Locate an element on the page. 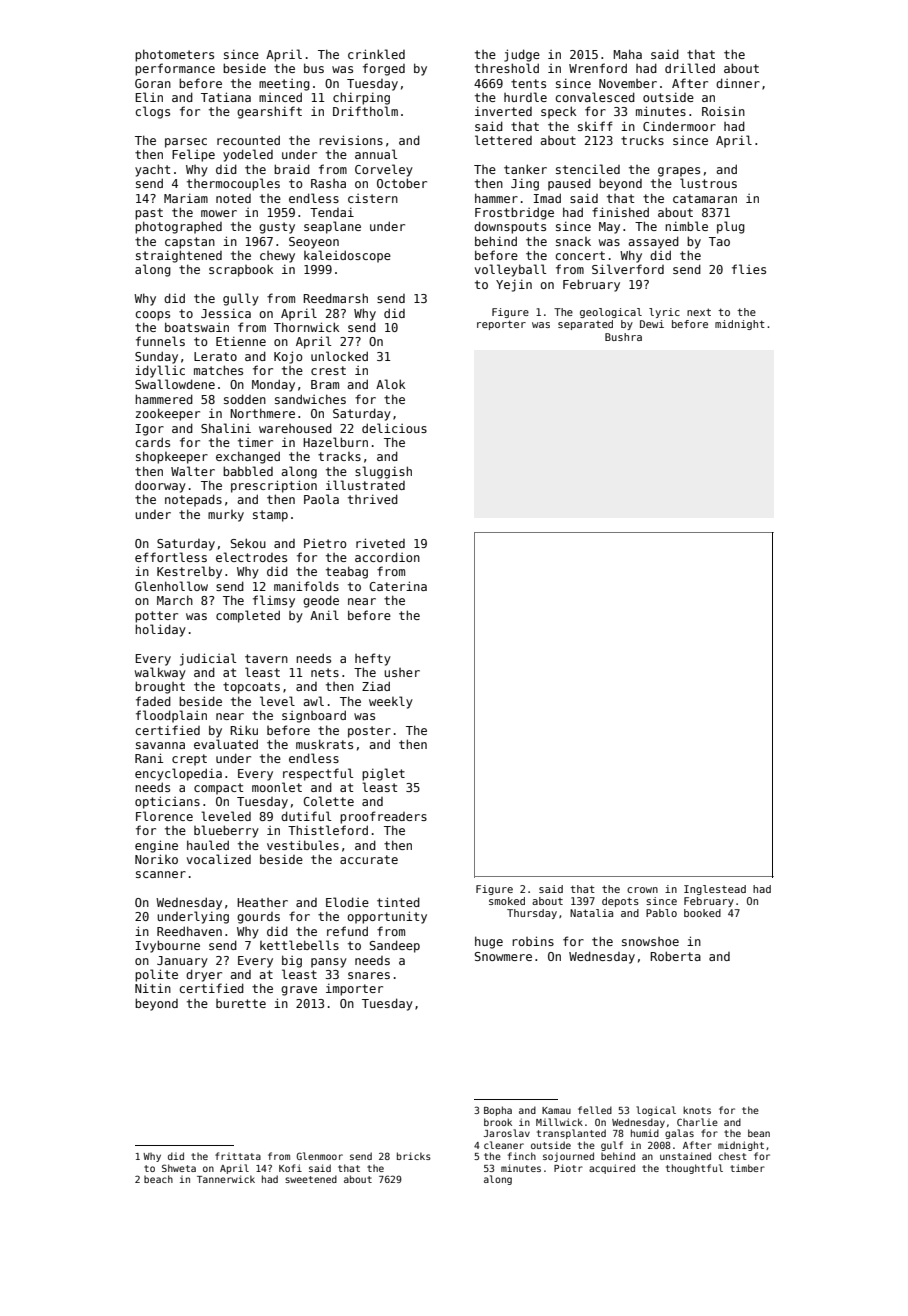 The image size is (908, 1316). usher is located at coordinates (402, 672).
